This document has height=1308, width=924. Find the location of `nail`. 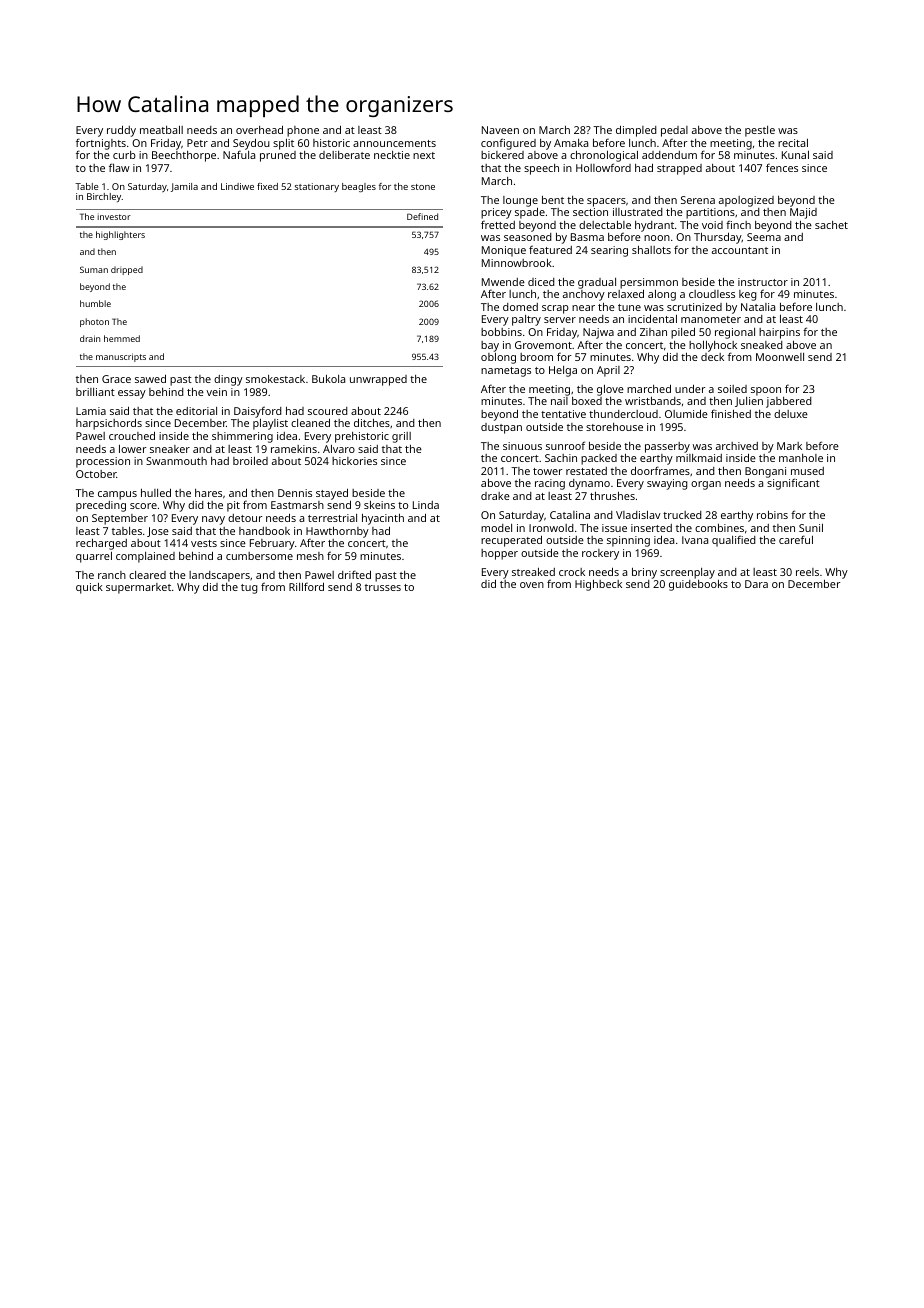

nail is located at coordinates (559, 401).
